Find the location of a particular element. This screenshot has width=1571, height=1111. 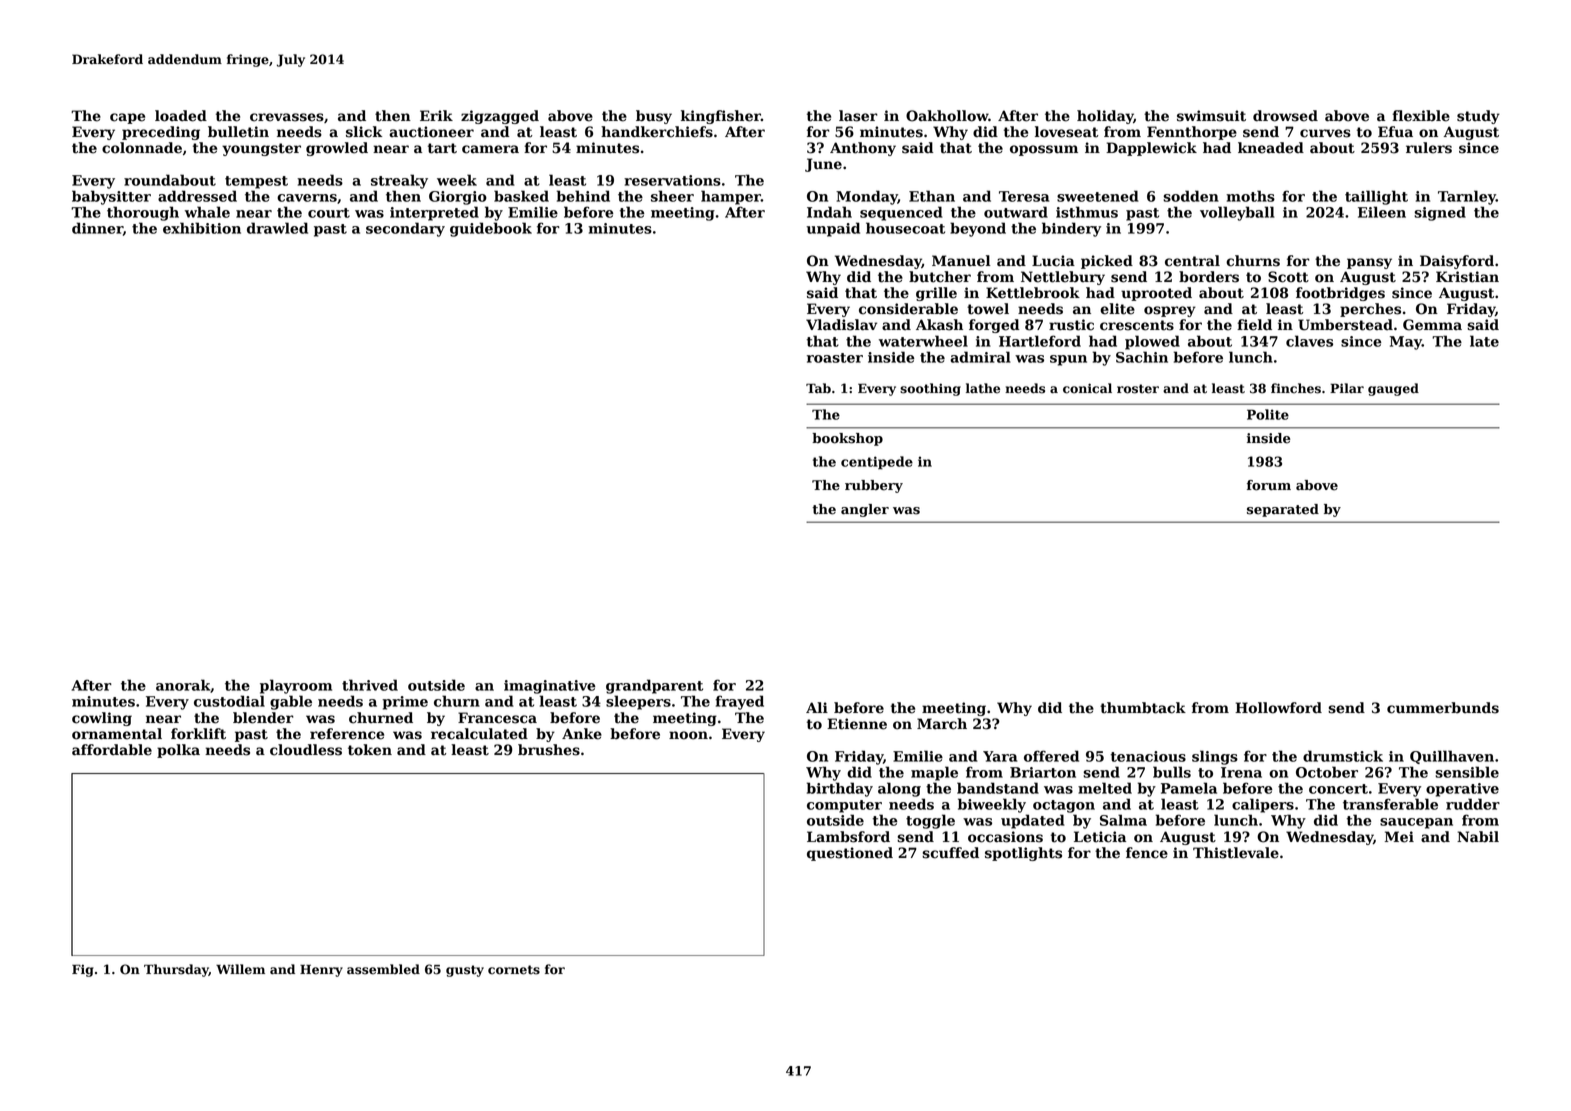

cowling is located at coordinates (102, 719).
